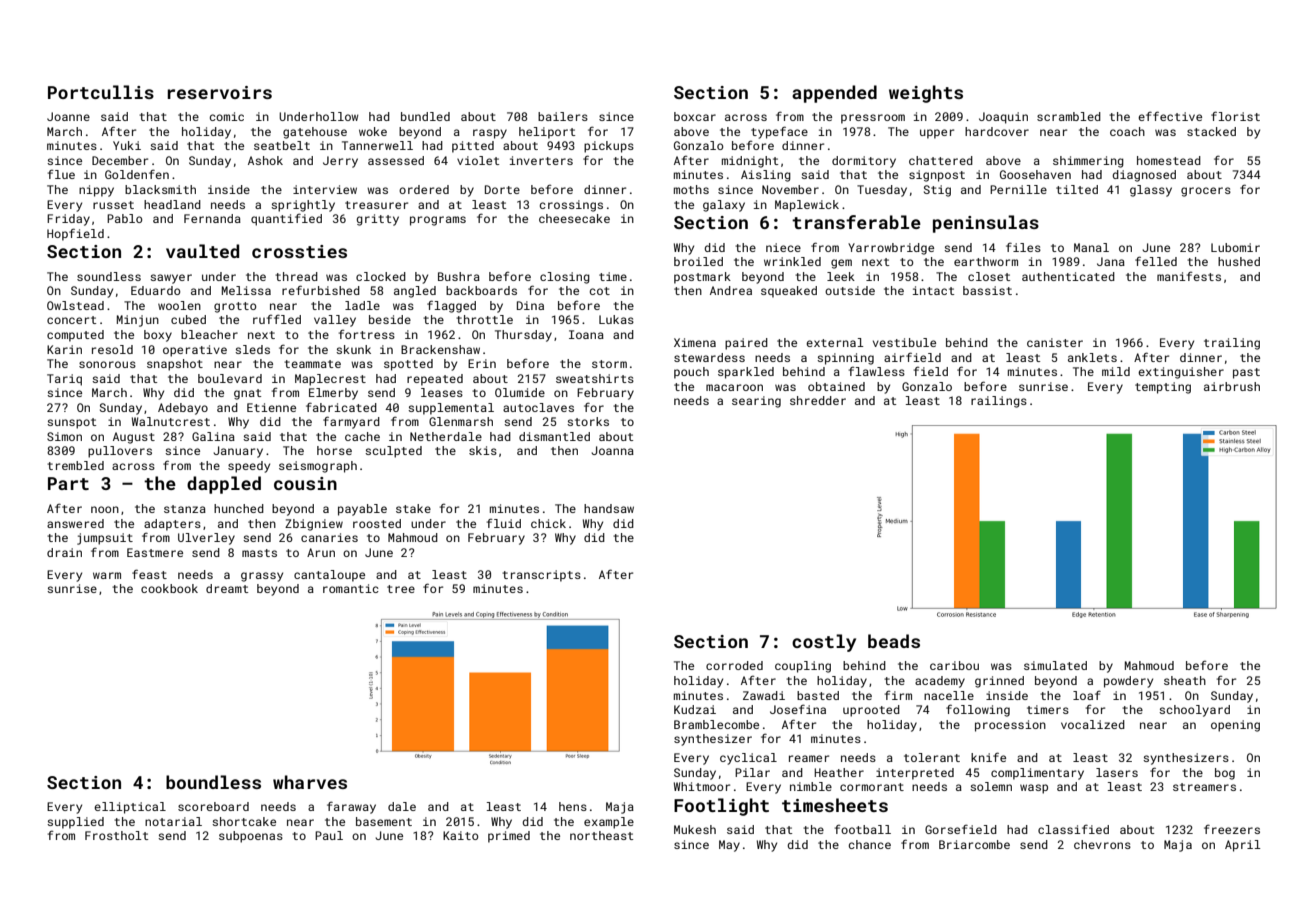  What do you see at coordinates (130, 808) in the screenshot?
I see `elliptical` at bounding box center [130, 808].
